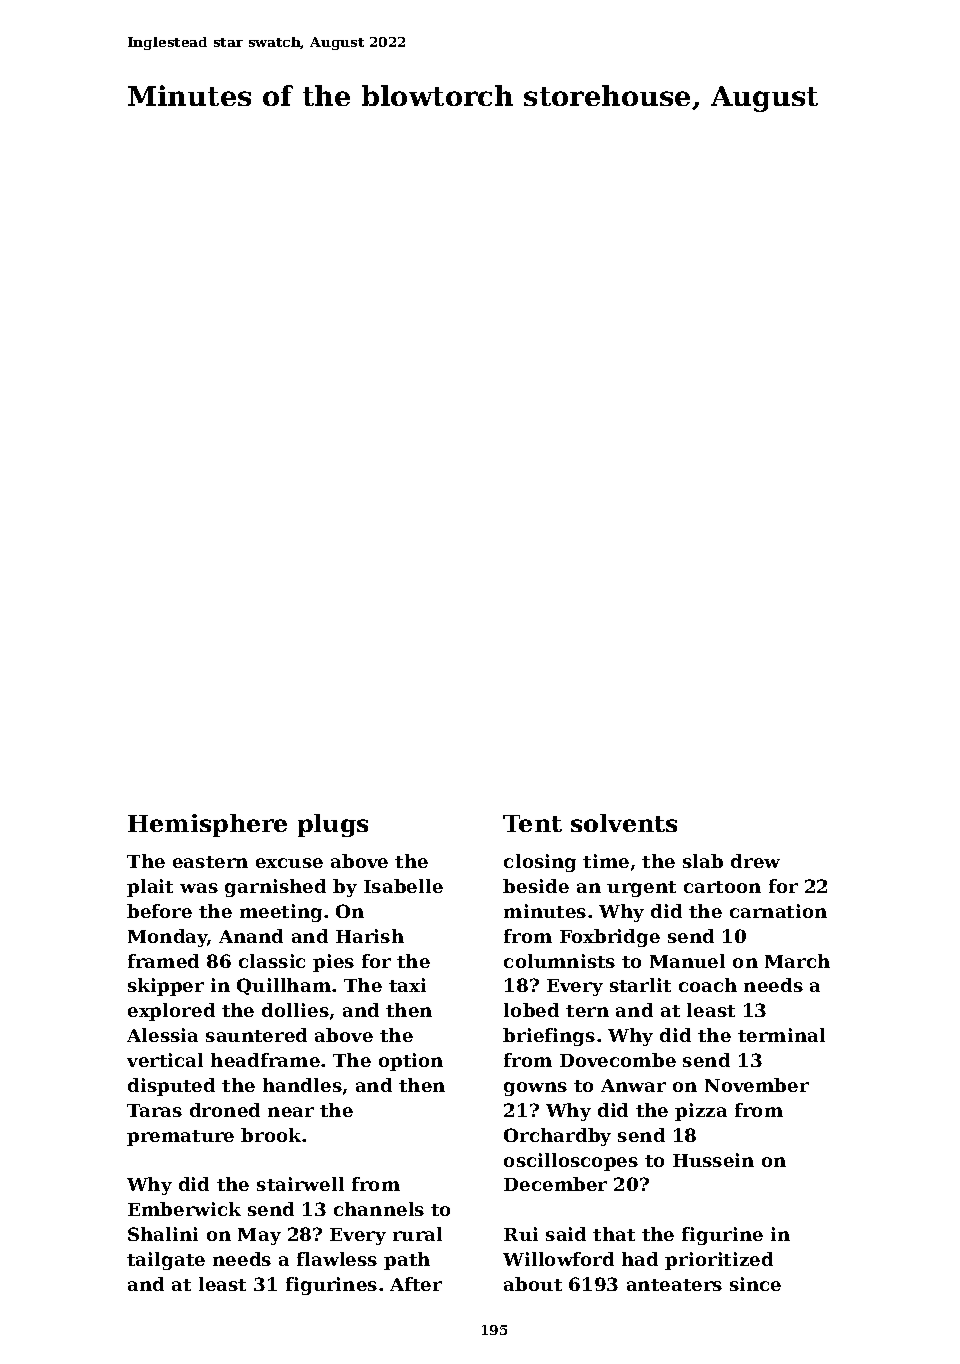 The height and width of the screenshot is (1364, 960). Describe the element at coordinates (166, 1261) in the screenshot. I see `tailgate` at that location.
